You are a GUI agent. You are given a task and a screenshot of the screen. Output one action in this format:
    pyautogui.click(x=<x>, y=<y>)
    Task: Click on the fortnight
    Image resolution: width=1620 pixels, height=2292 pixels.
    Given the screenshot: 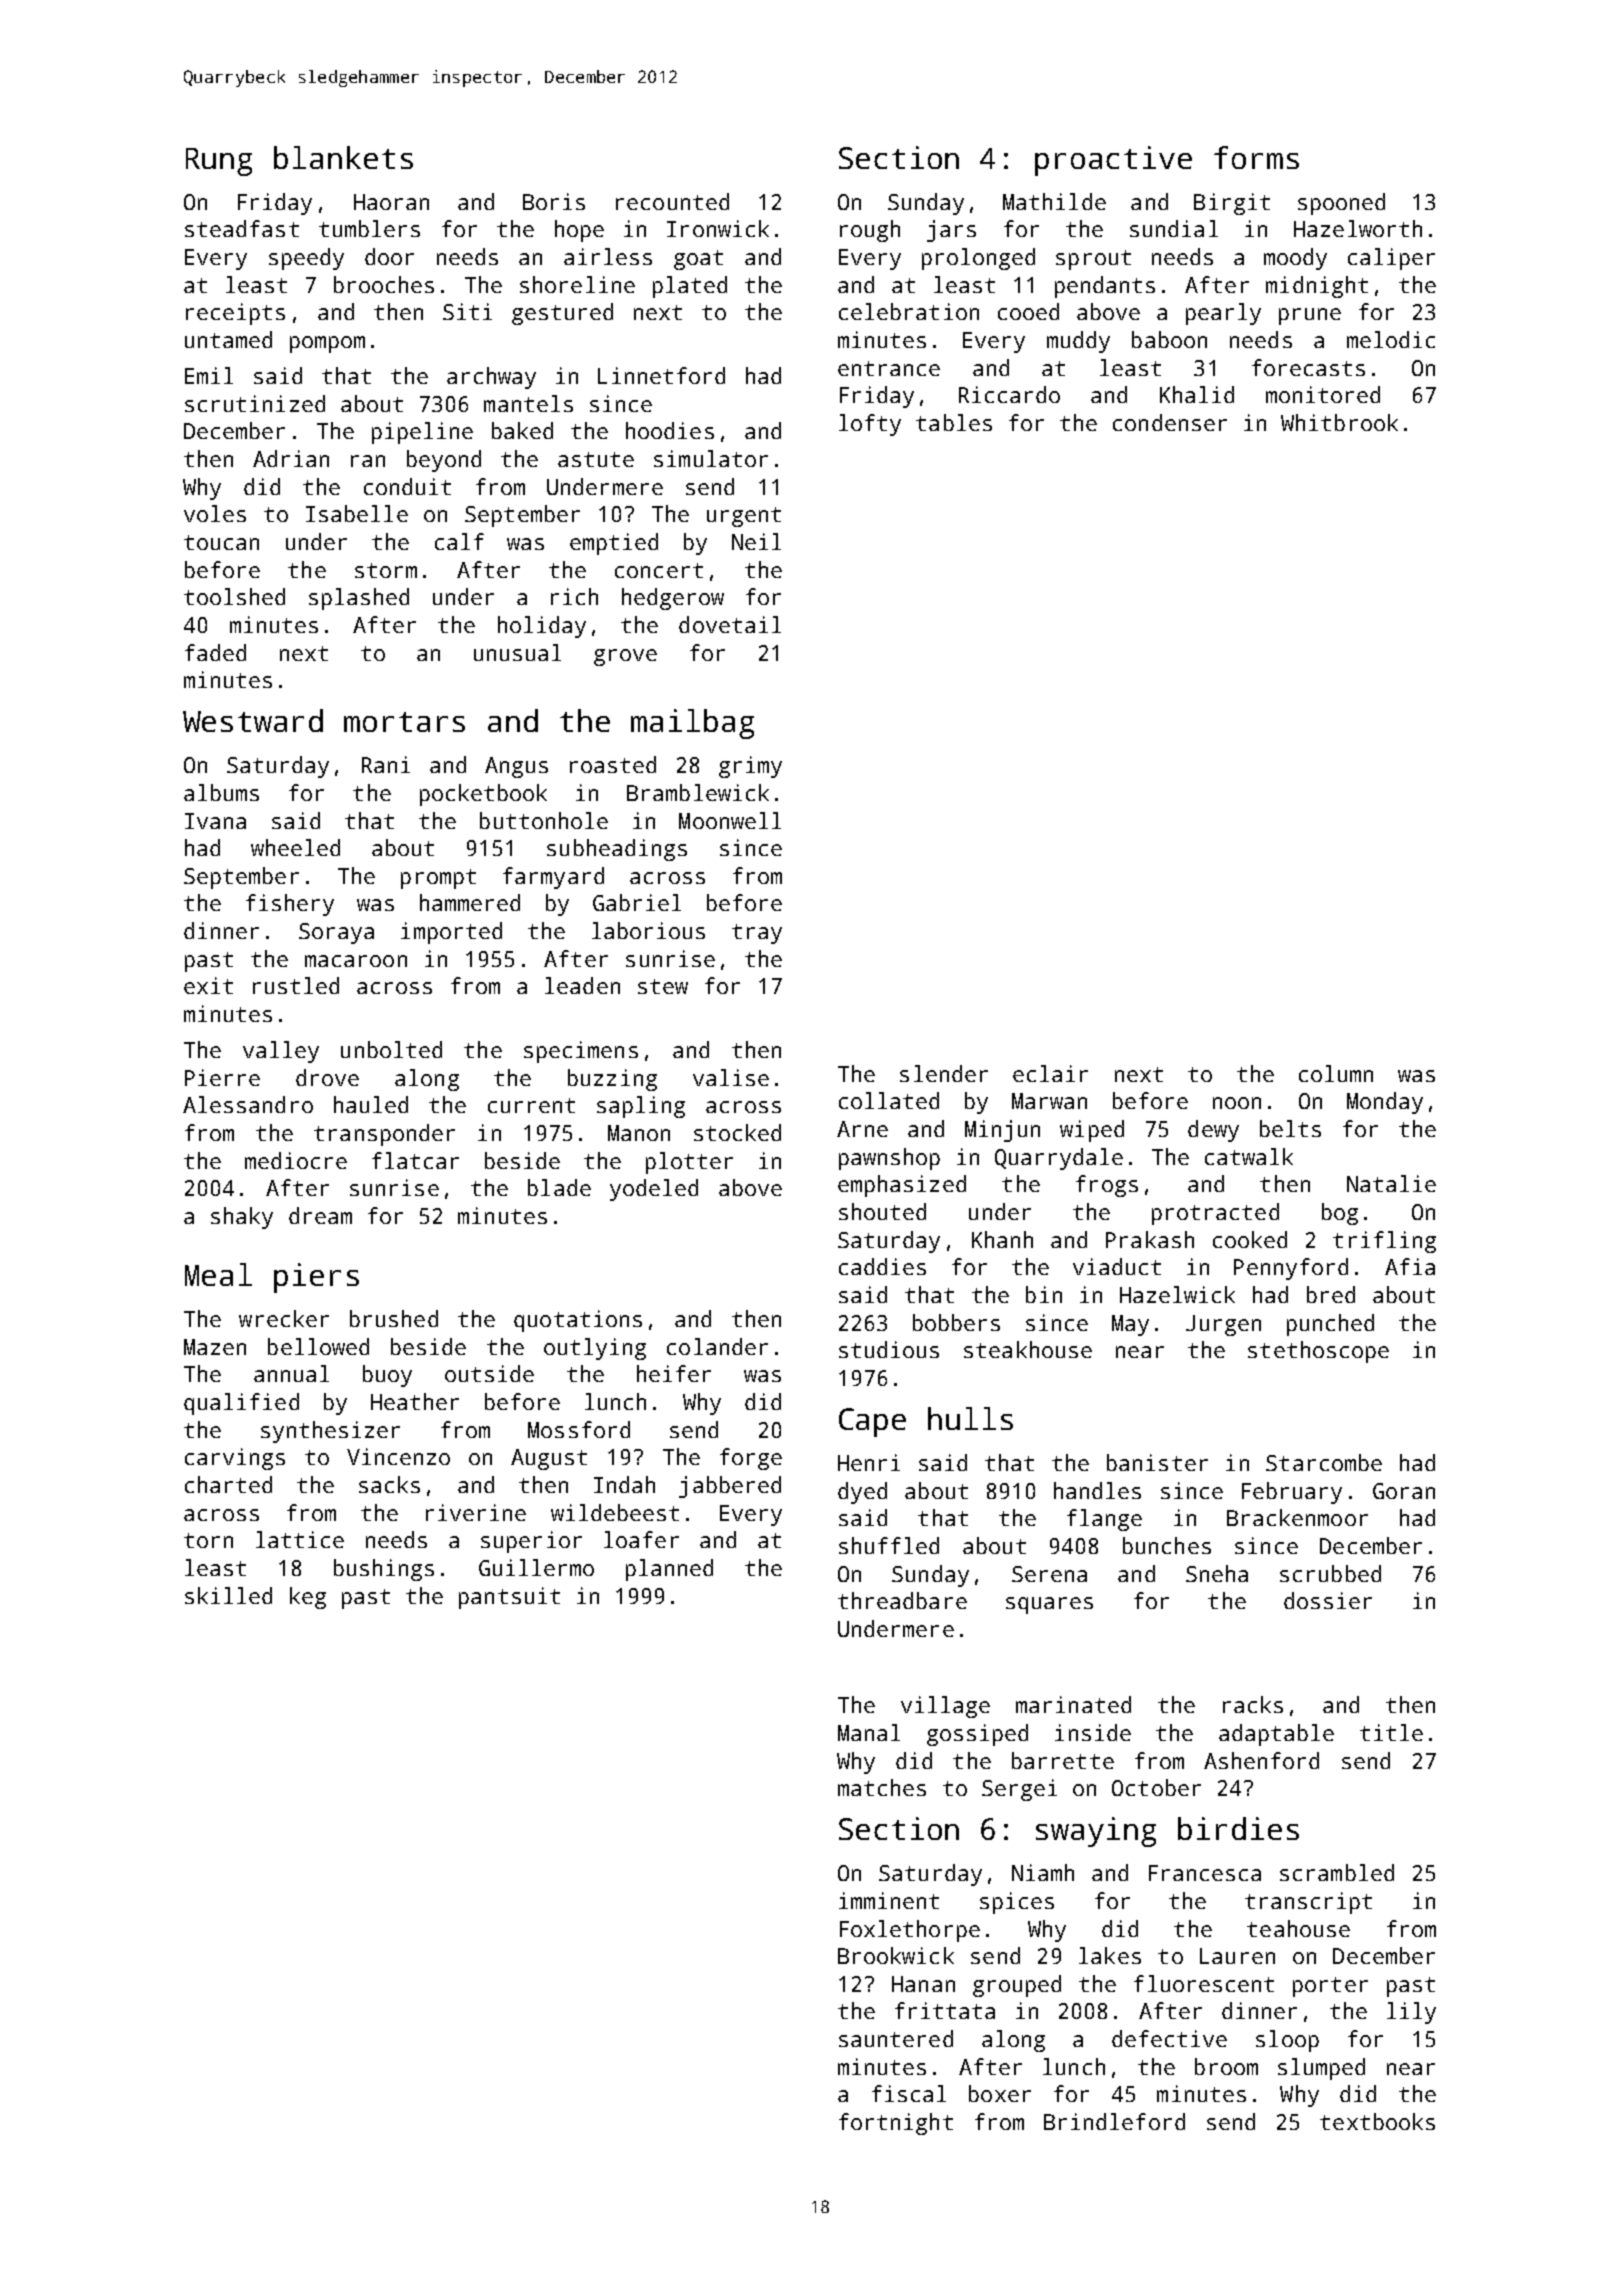 What is the action you would take?
    pyautogui.click(x=896, y=2124)
